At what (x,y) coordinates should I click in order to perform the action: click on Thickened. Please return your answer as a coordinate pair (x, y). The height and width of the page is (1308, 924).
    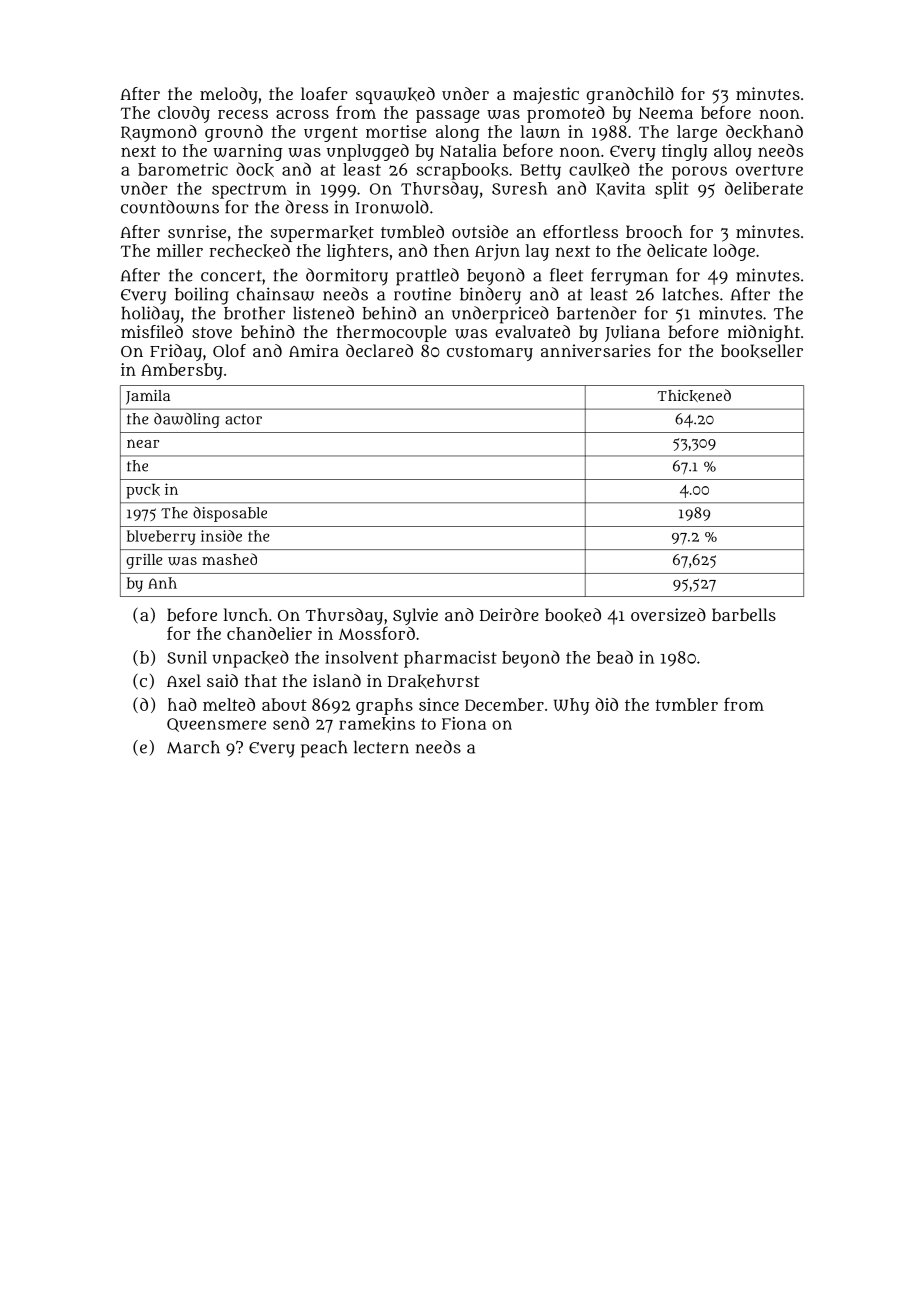
    Looking at the image, I should click on (694, 395).
